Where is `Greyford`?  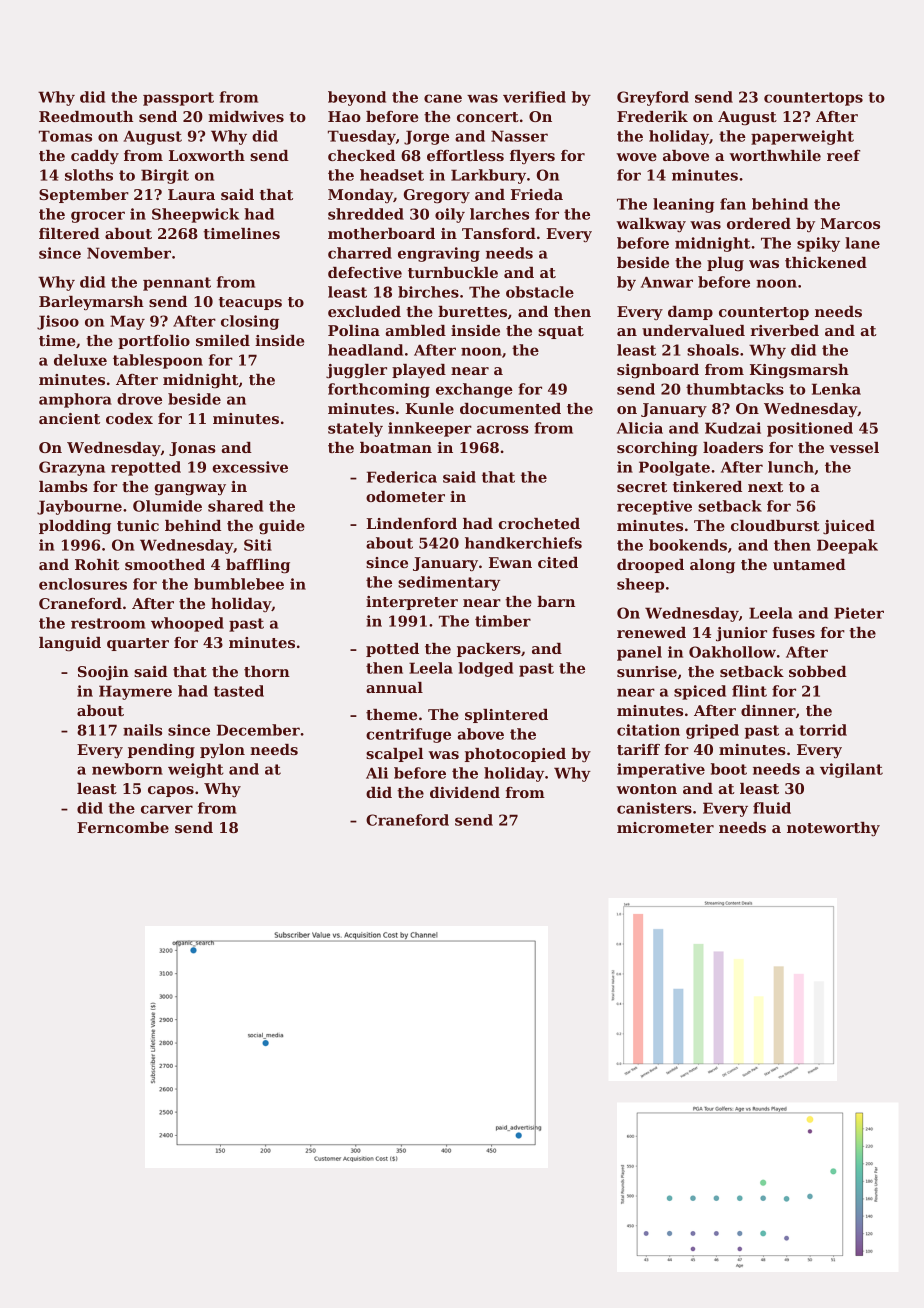
Greyford is located at coordinates (653, 98).
